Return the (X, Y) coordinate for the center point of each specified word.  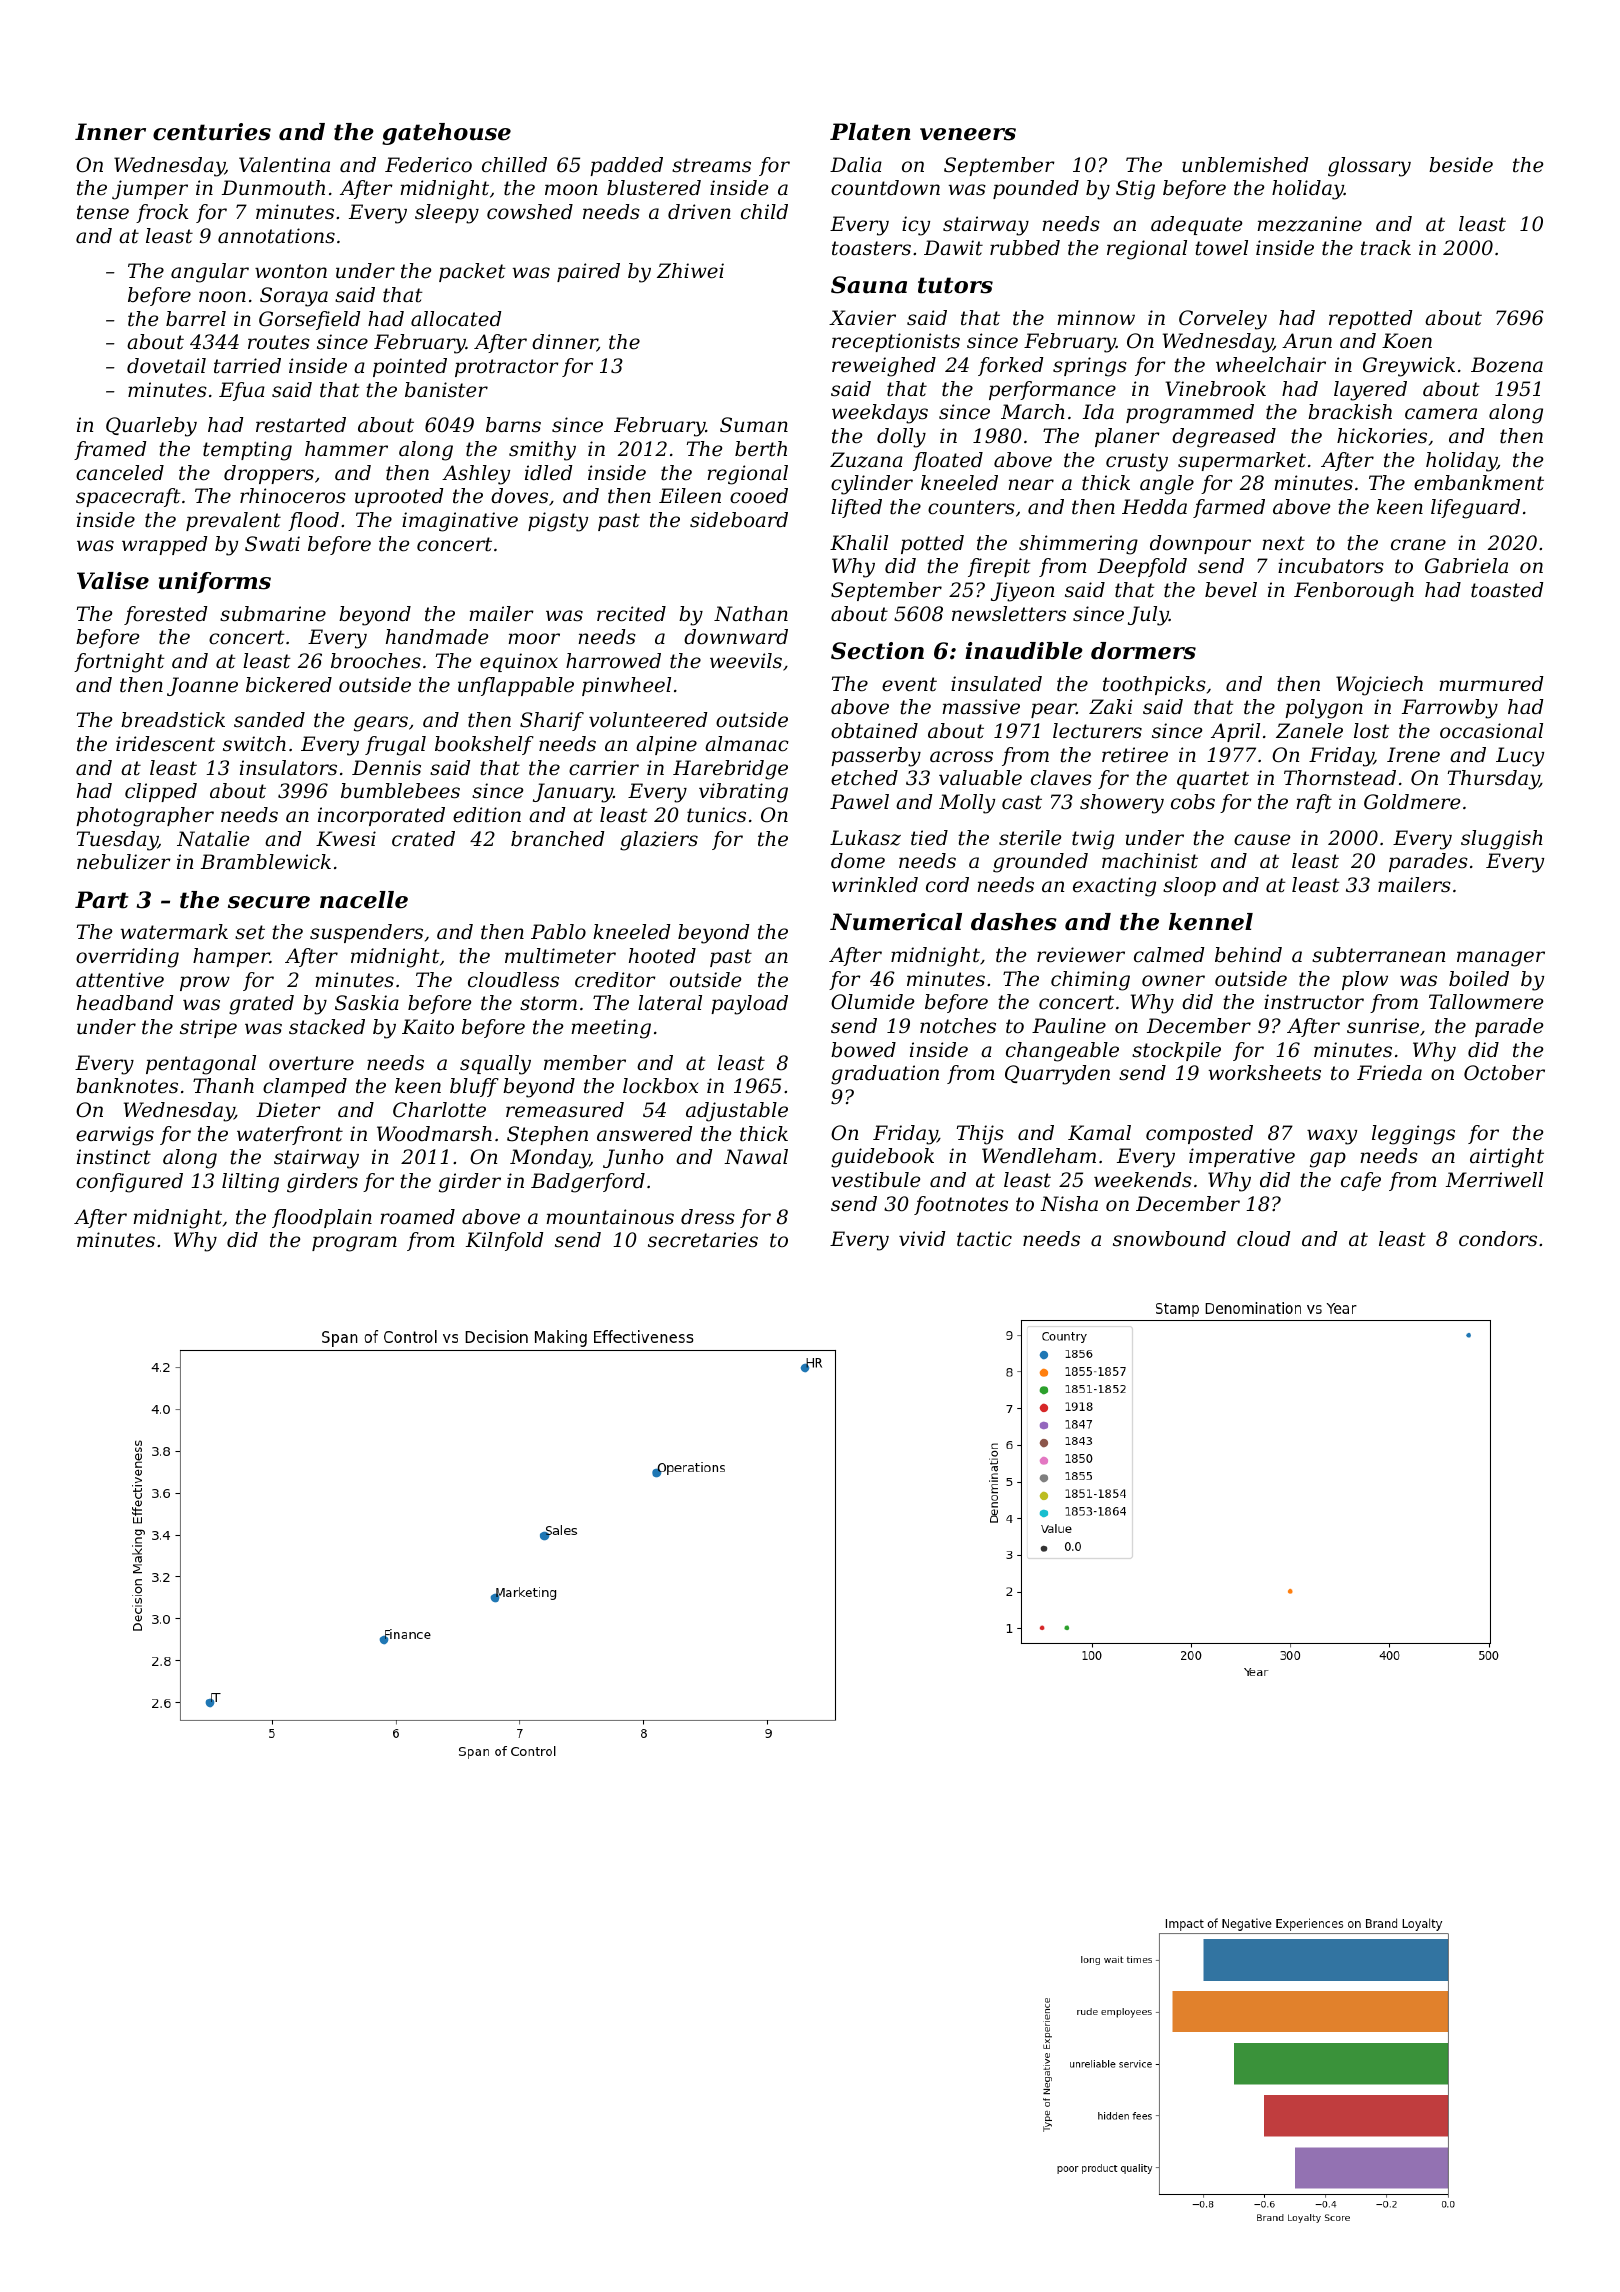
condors (1498, 1239)
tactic (984, 1239)
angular (210, 273)
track (1386, 248)
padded (626, 166)
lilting (250, 1183)
